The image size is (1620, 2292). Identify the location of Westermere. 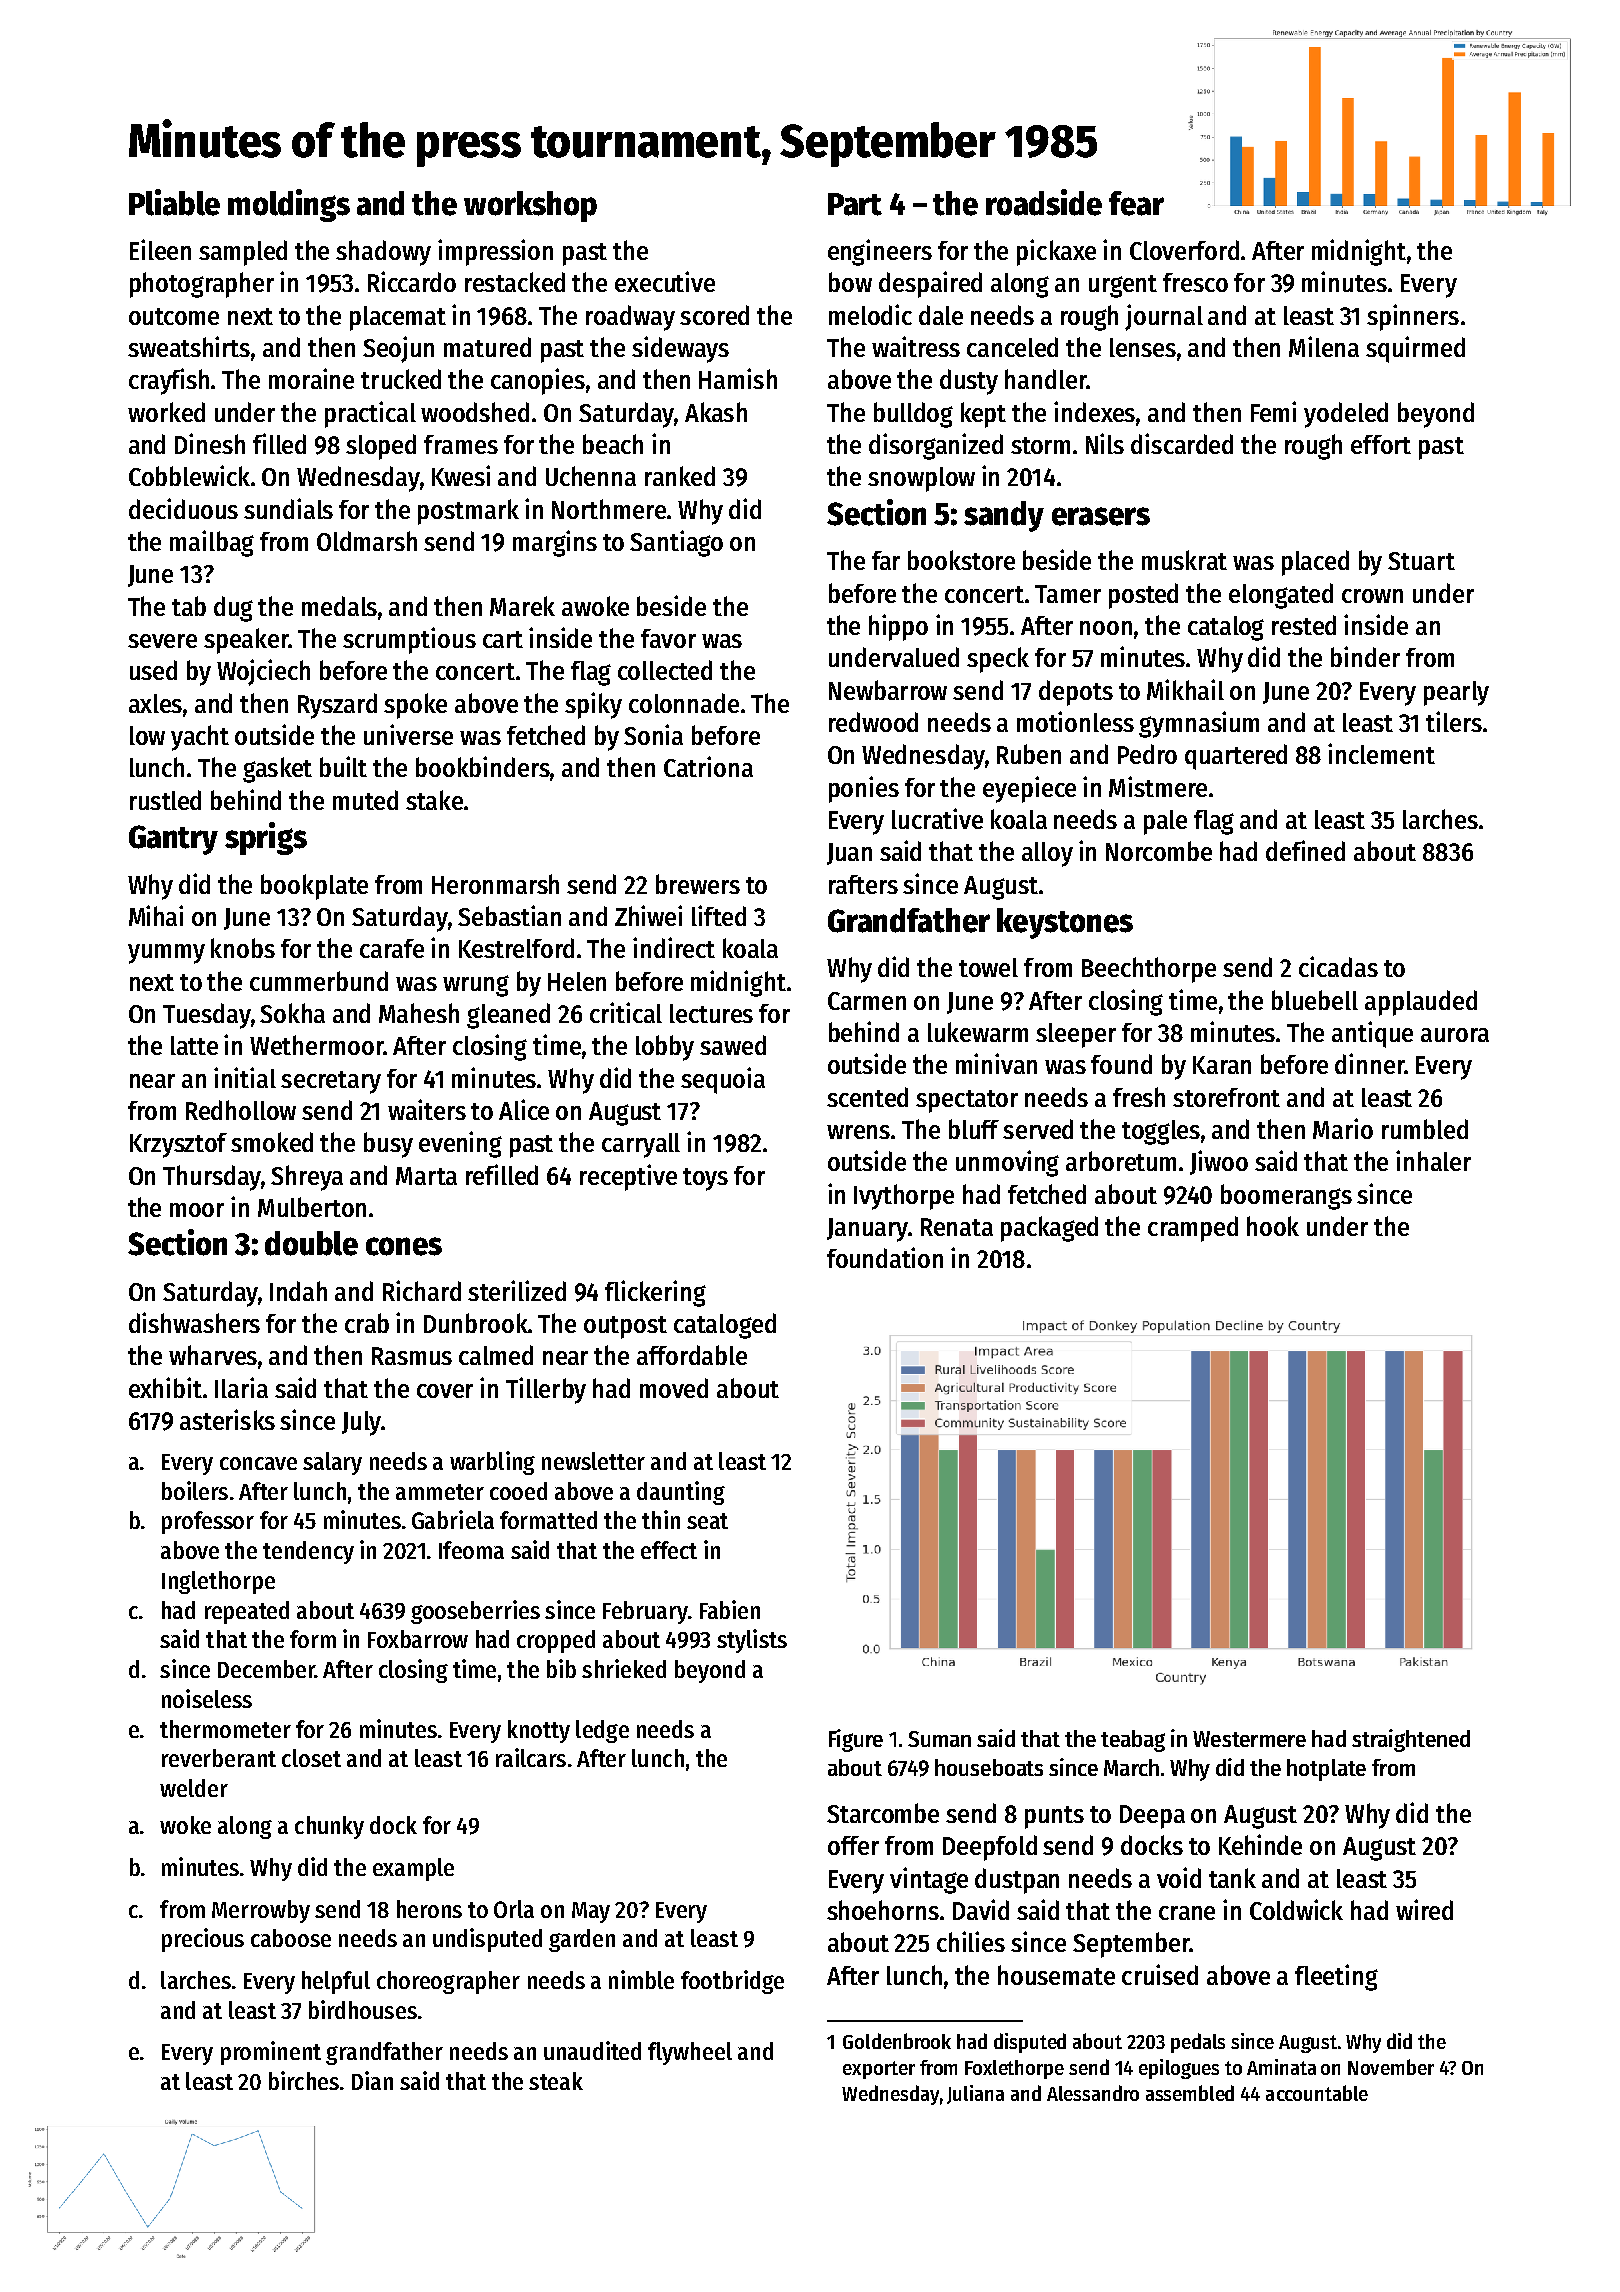
(1249, 1739).
